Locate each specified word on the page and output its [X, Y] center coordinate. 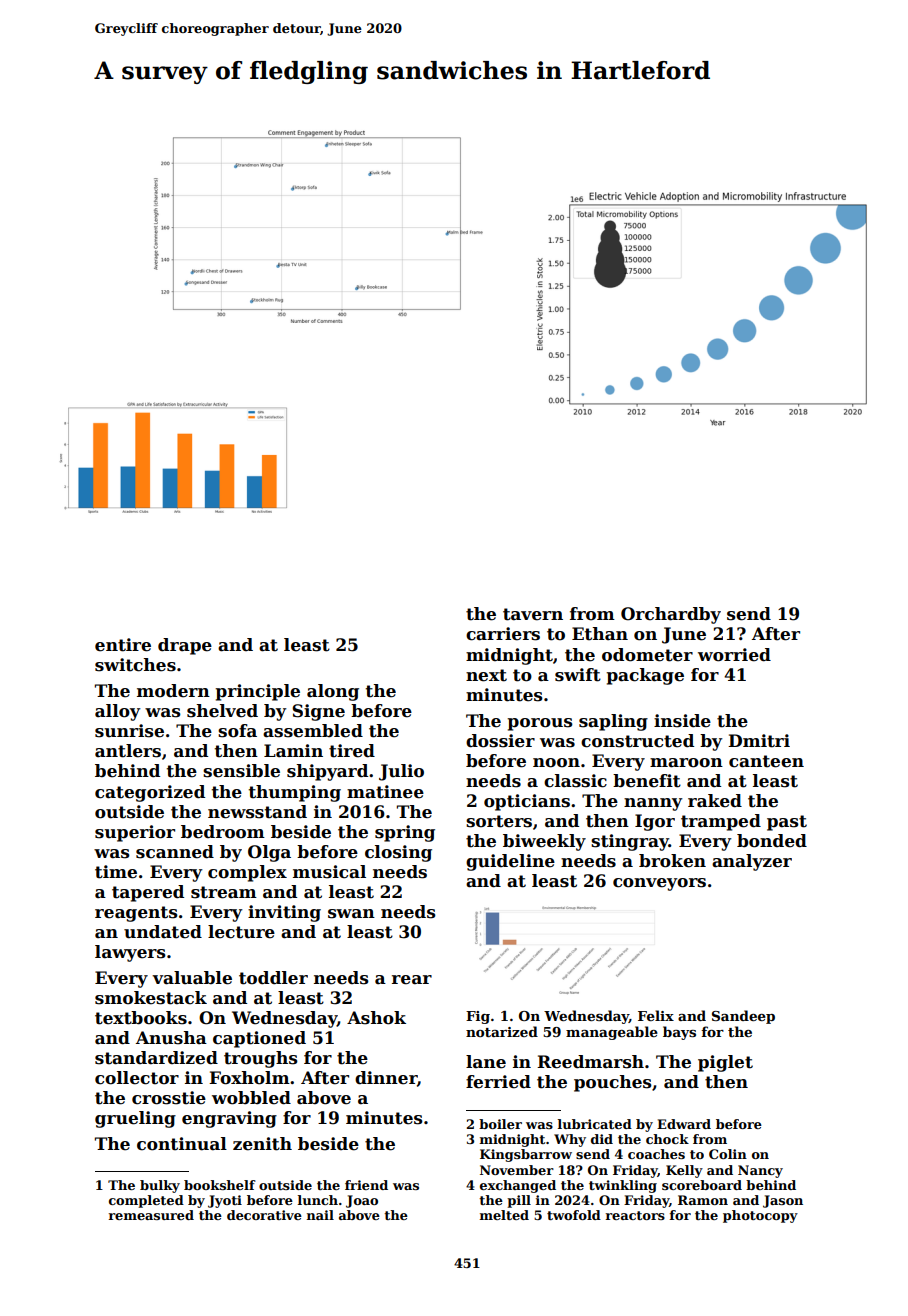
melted [504, 1215]
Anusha [171, 1038]
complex [247, 873]
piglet [725, 1063]
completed [146, 1201]
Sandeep [743, 1017]
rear [412, 980]
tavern [533, 614]
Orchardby [671, 615]
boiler [500, 1124]
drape [185, 646]
